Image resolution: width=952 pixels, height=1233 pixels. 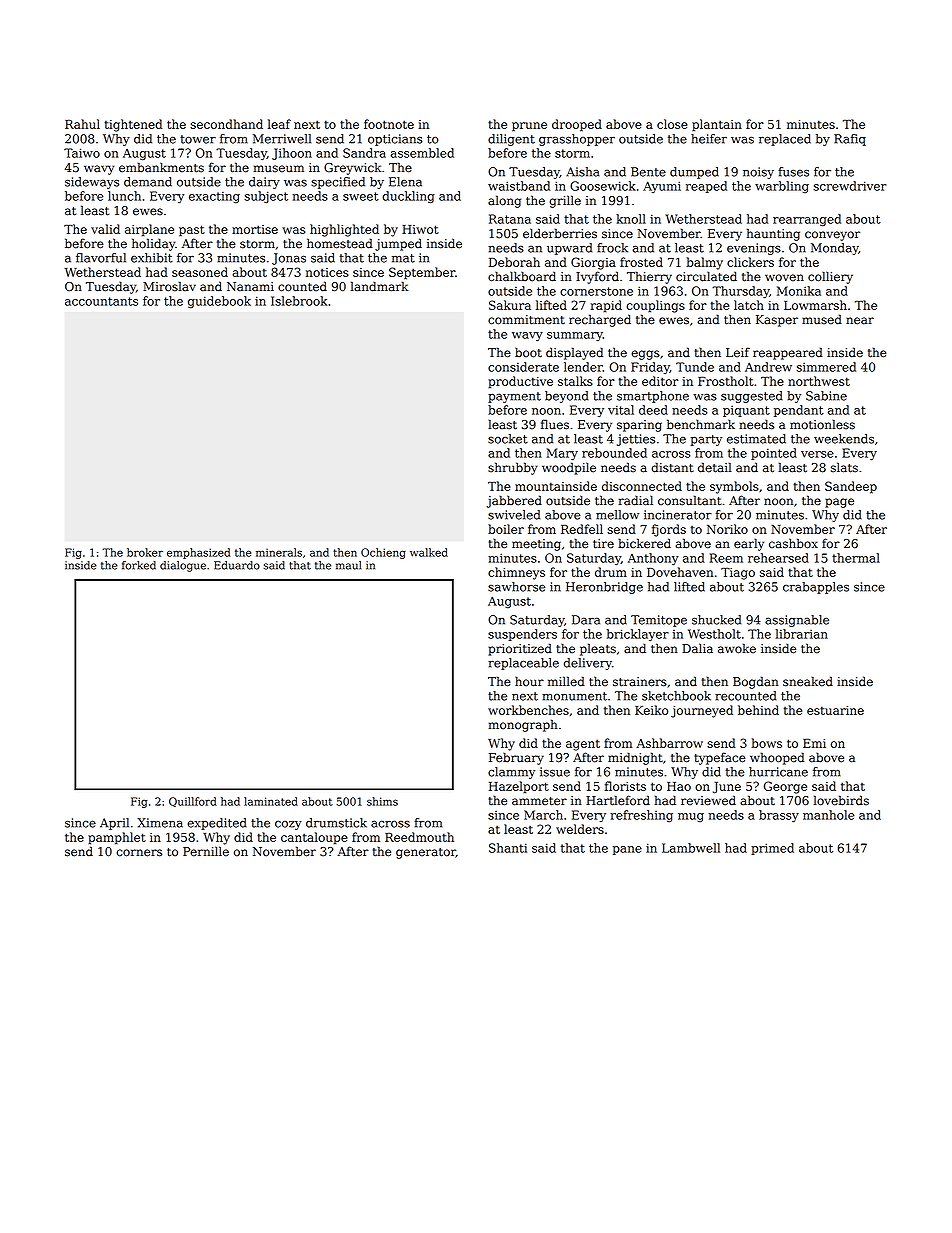 I want to click on pamphlet, so click(x=117, y=838).
